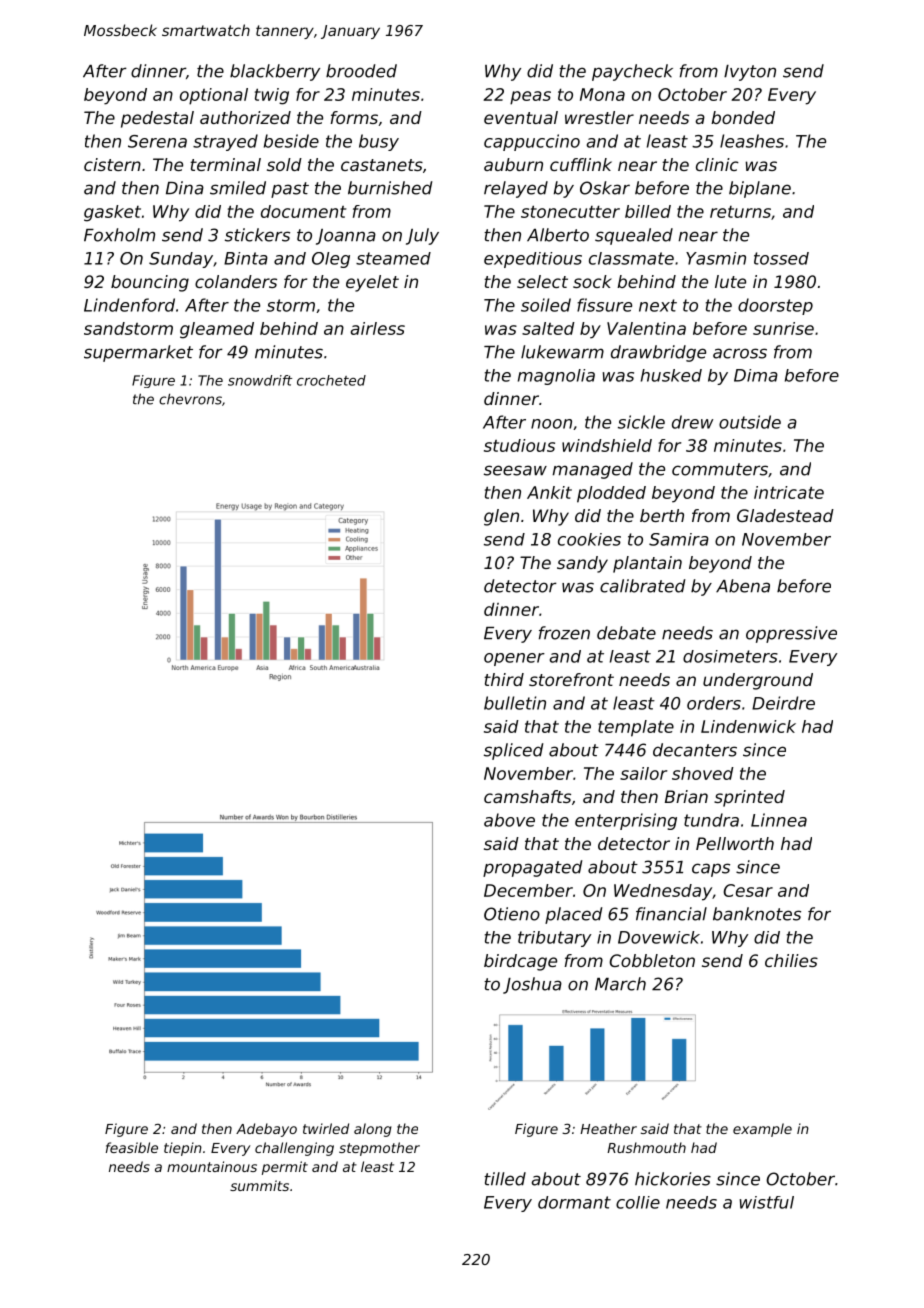 The height and width of the image is (1308, 924). What do you see at coordinates (720, 469) in the image?
I see `commuters` at bounding box center [720, 469].
